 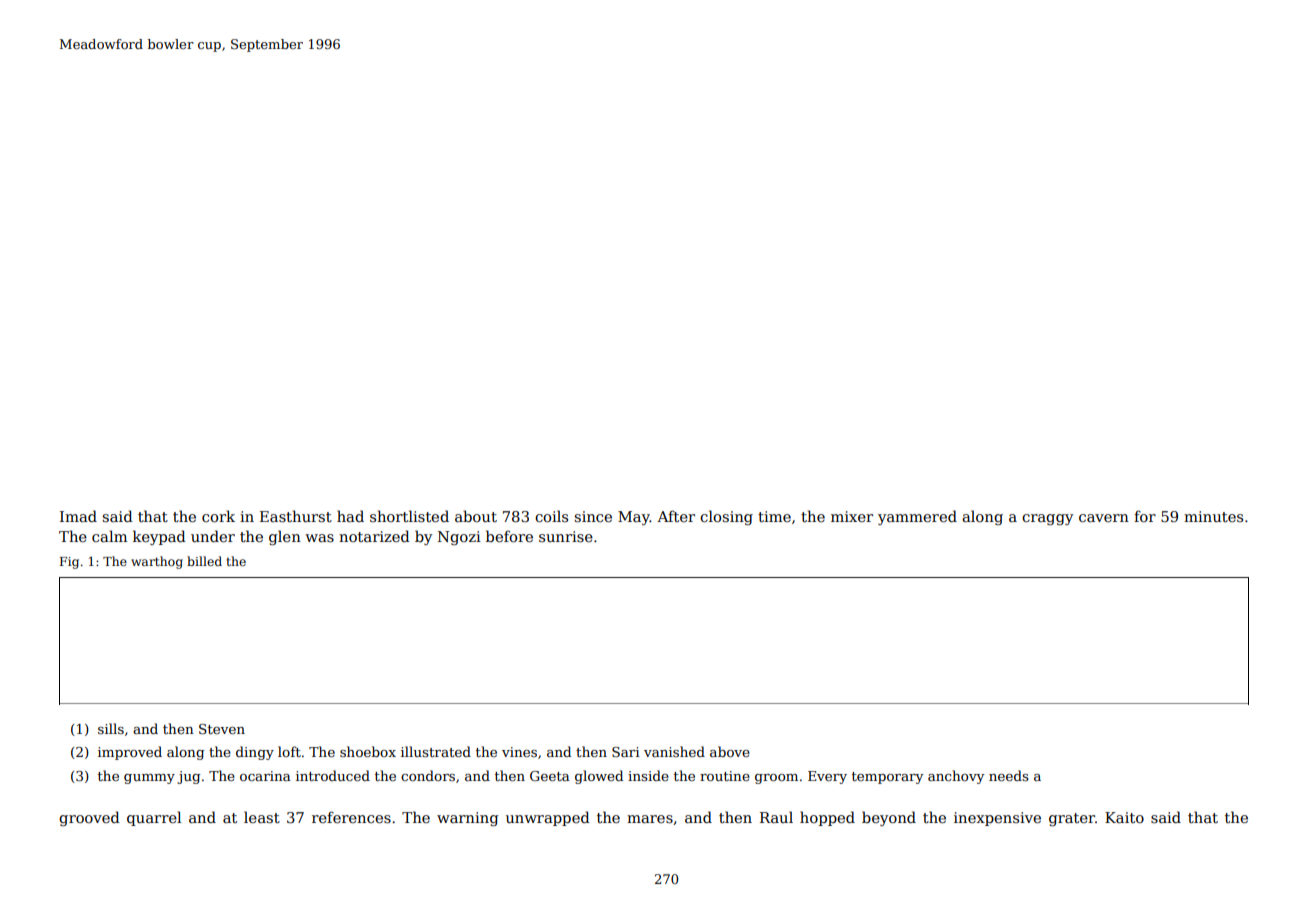 I want to click on craggy, so click(x=1047, y=519).
